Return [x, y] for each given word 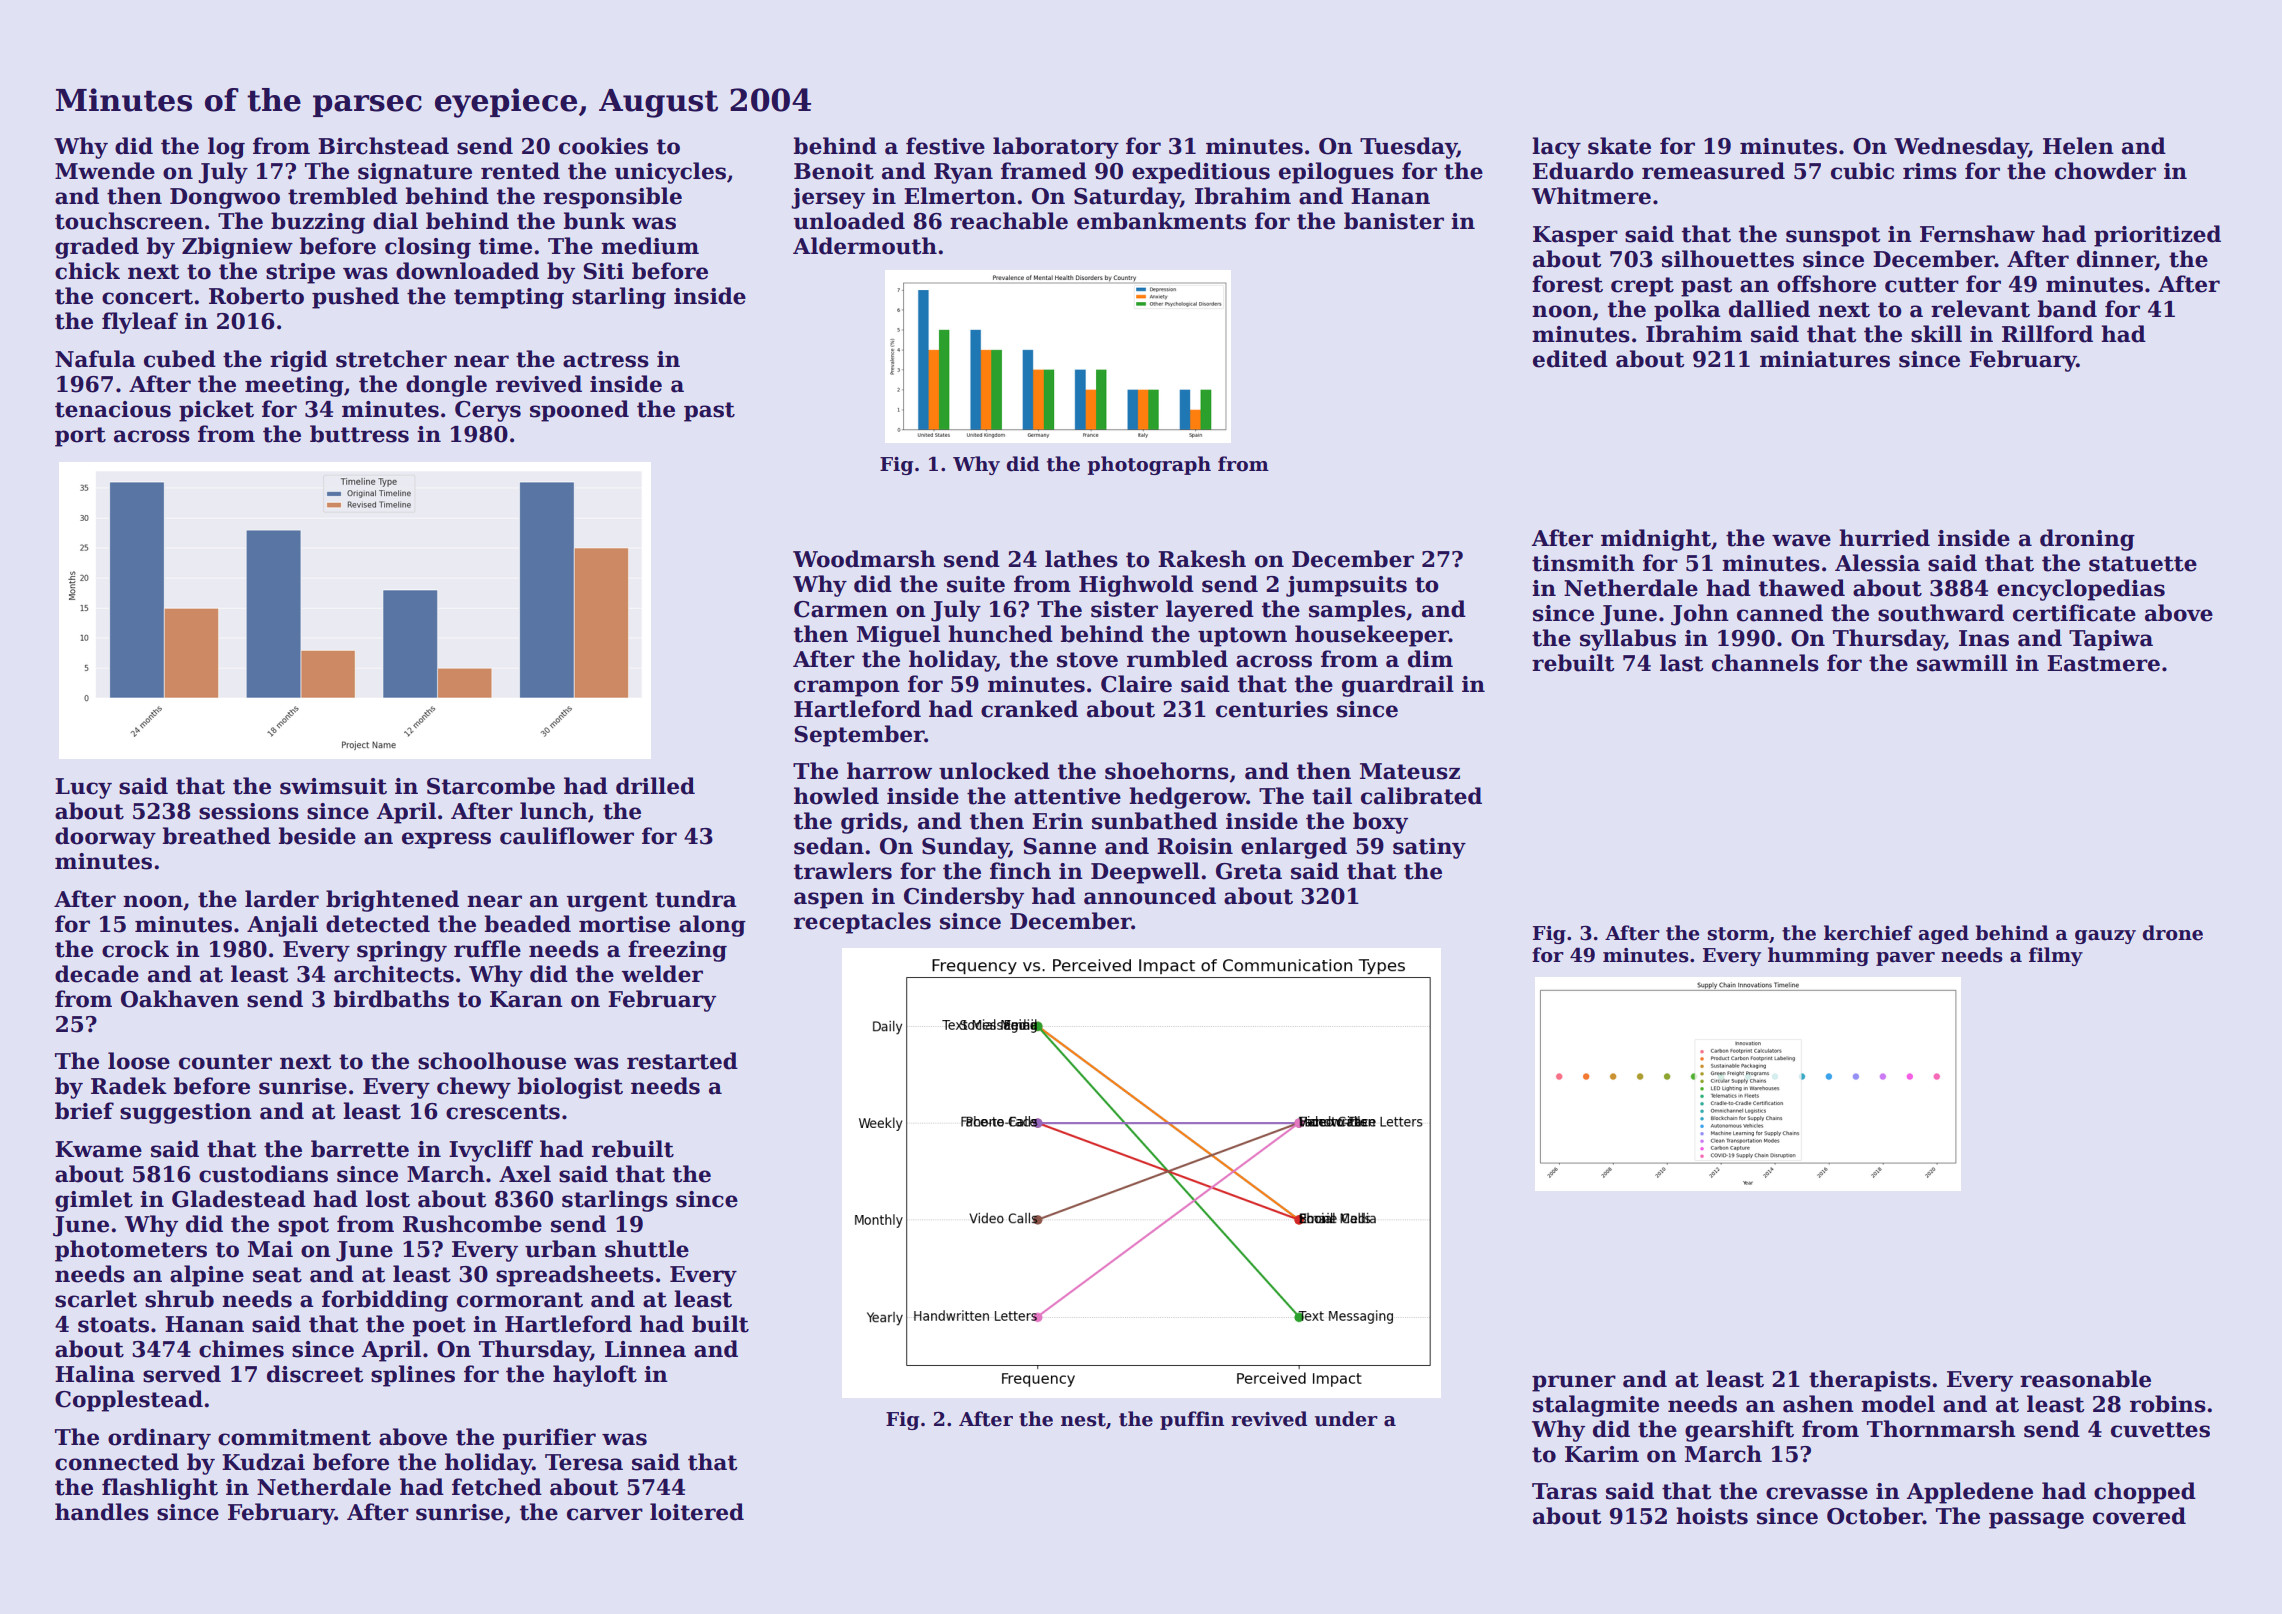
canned [1780, 613]
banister [1394, 221]
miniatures [1825, 359]
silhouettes [1728, 259]
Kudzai [263, 1462]
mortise [624, 924]
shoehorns [1167, 771]
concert [147, 297]
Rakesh [1202, 559]
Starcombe [491, 786]
